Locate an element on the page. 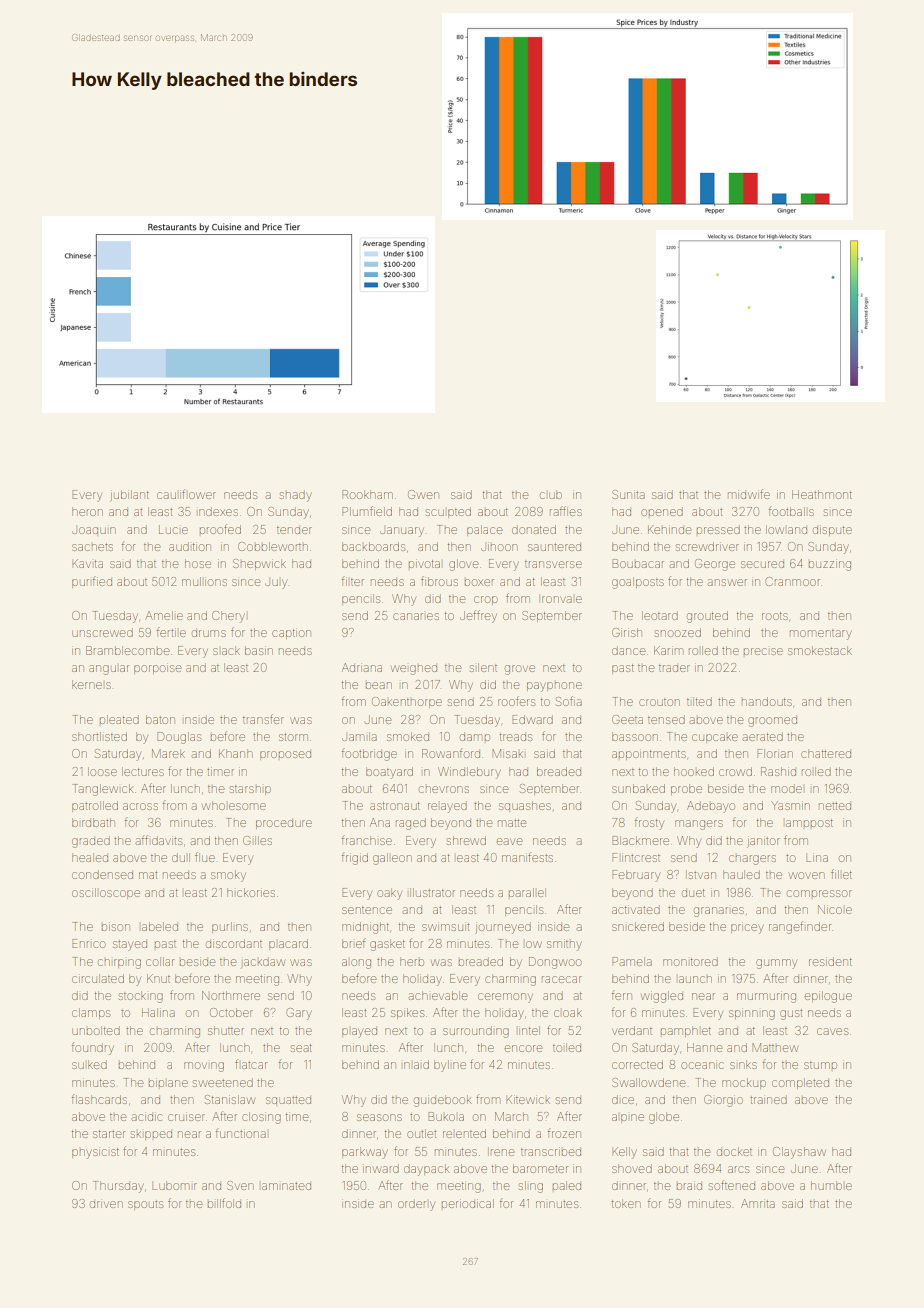 Image resolution: width=924 pixels, height=1308 pixels. outlet is located at coordinates (421, 1133).
